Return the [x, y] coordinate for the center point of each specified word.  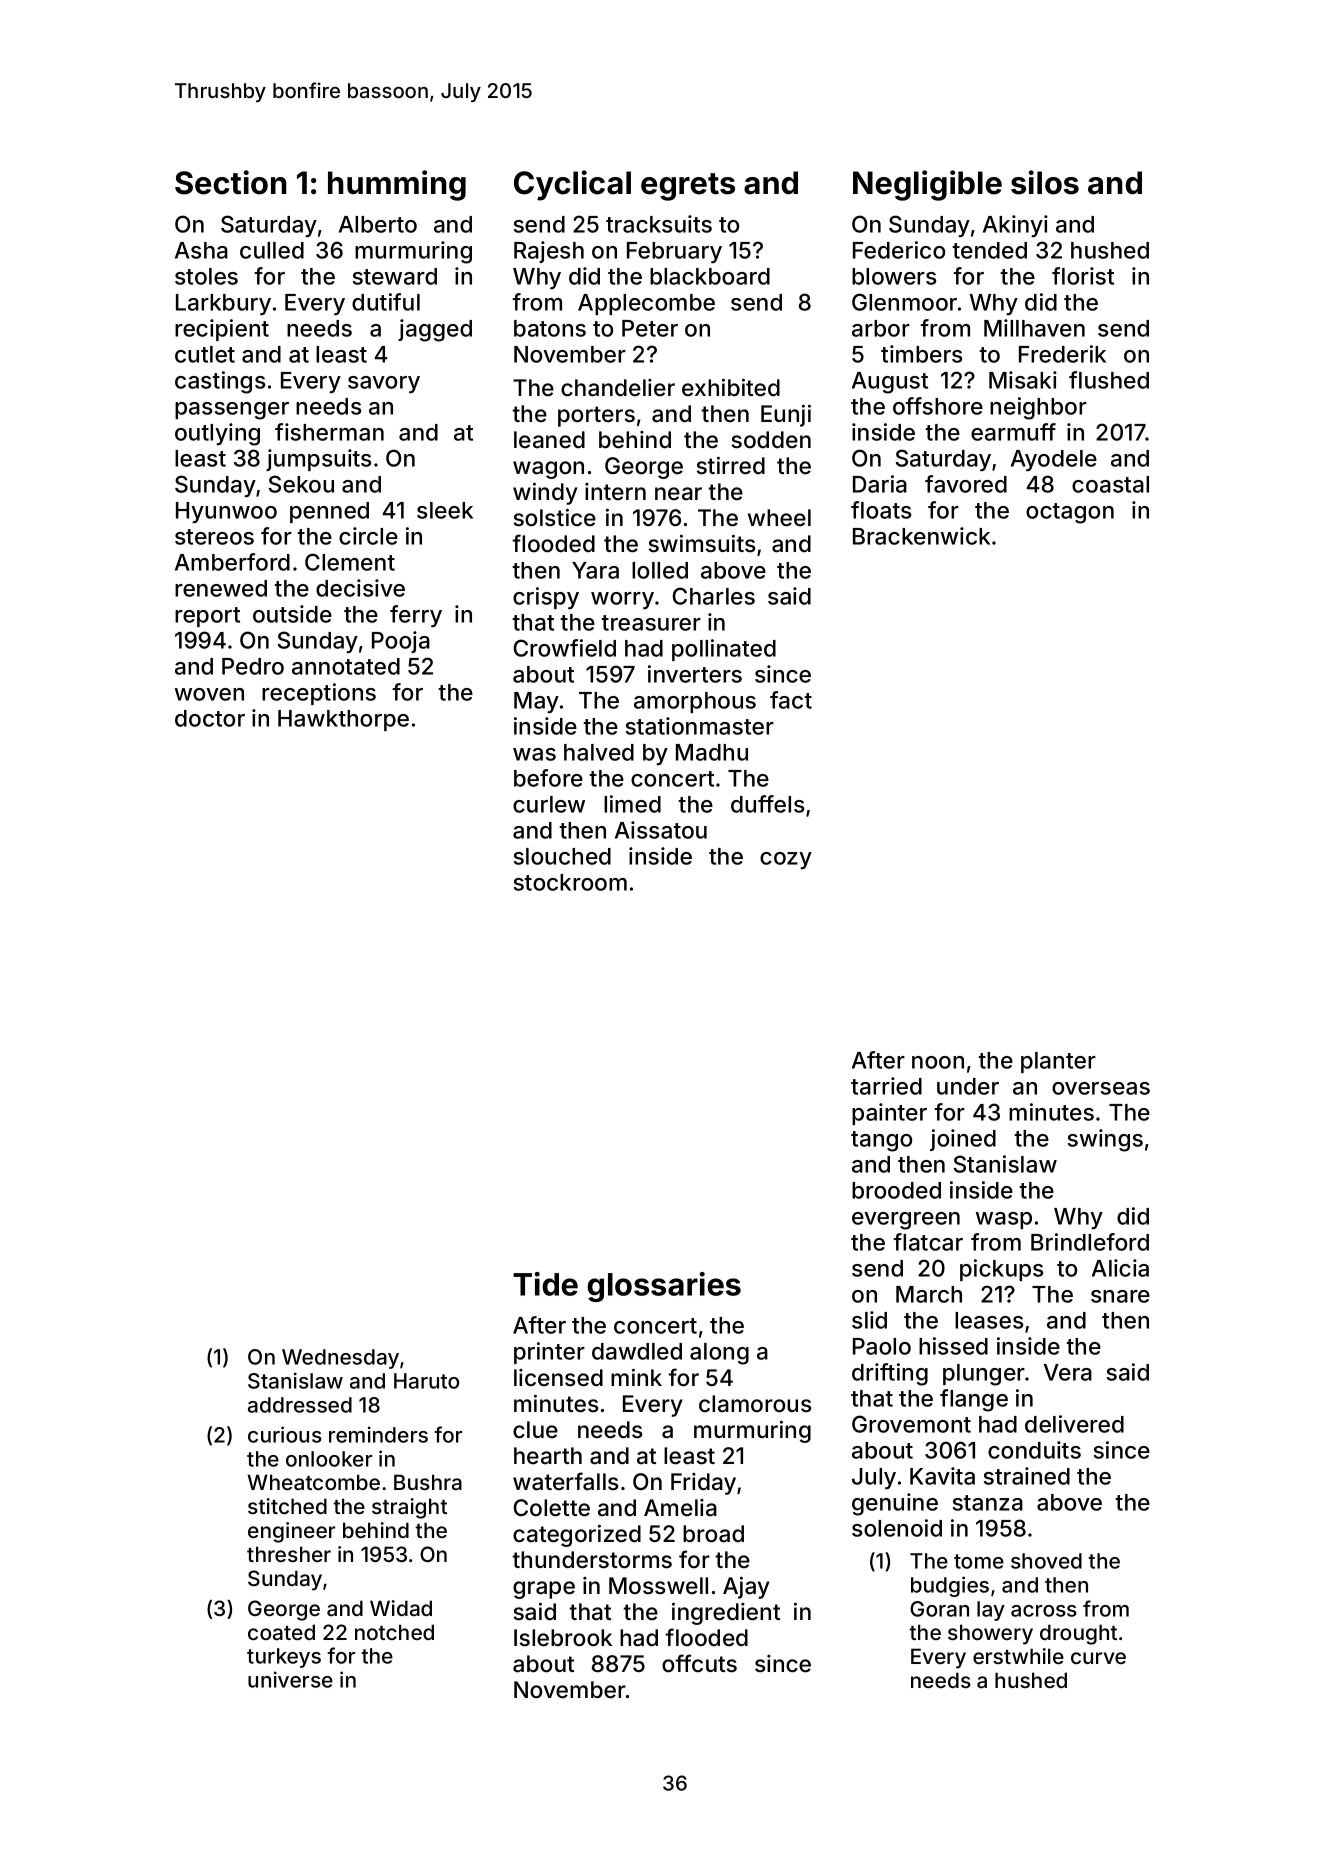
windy [545, 494]
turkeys [284, 1658]
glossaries [664, 1287]
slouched [562, 856]
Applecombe [646, 304]
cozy [786, 860]
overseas [1101, 1088]
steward [395, 276]
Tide [545, 1284]
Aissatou [661, 830]
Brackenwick [921, 536]
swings [1105, 1140]
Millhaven [1034, 328]
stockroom [570, 882]
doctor [210, 718]
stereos [214, 537]
